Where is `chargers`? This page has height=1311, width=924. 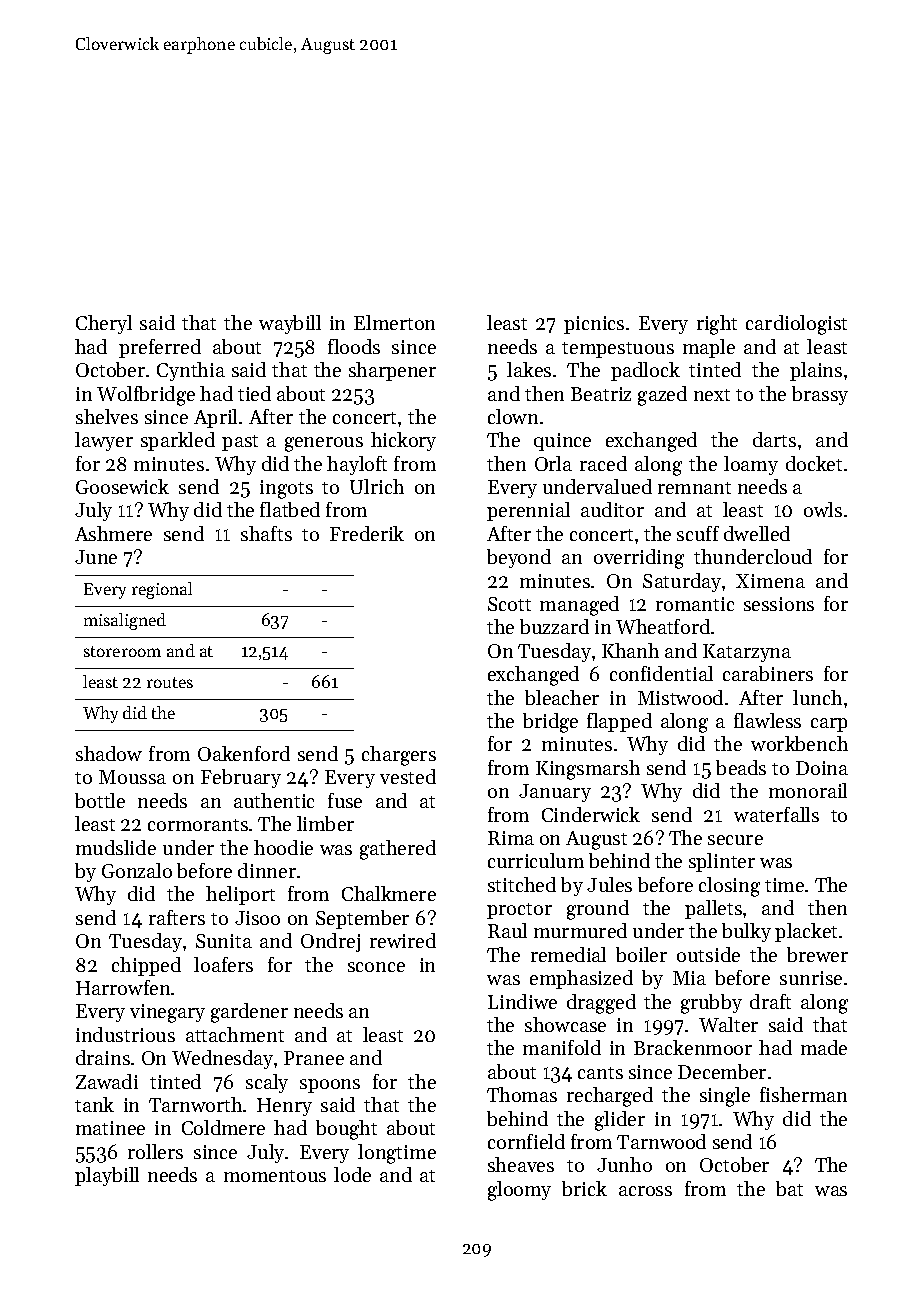
chargers is located at coordinates (399, 756).
